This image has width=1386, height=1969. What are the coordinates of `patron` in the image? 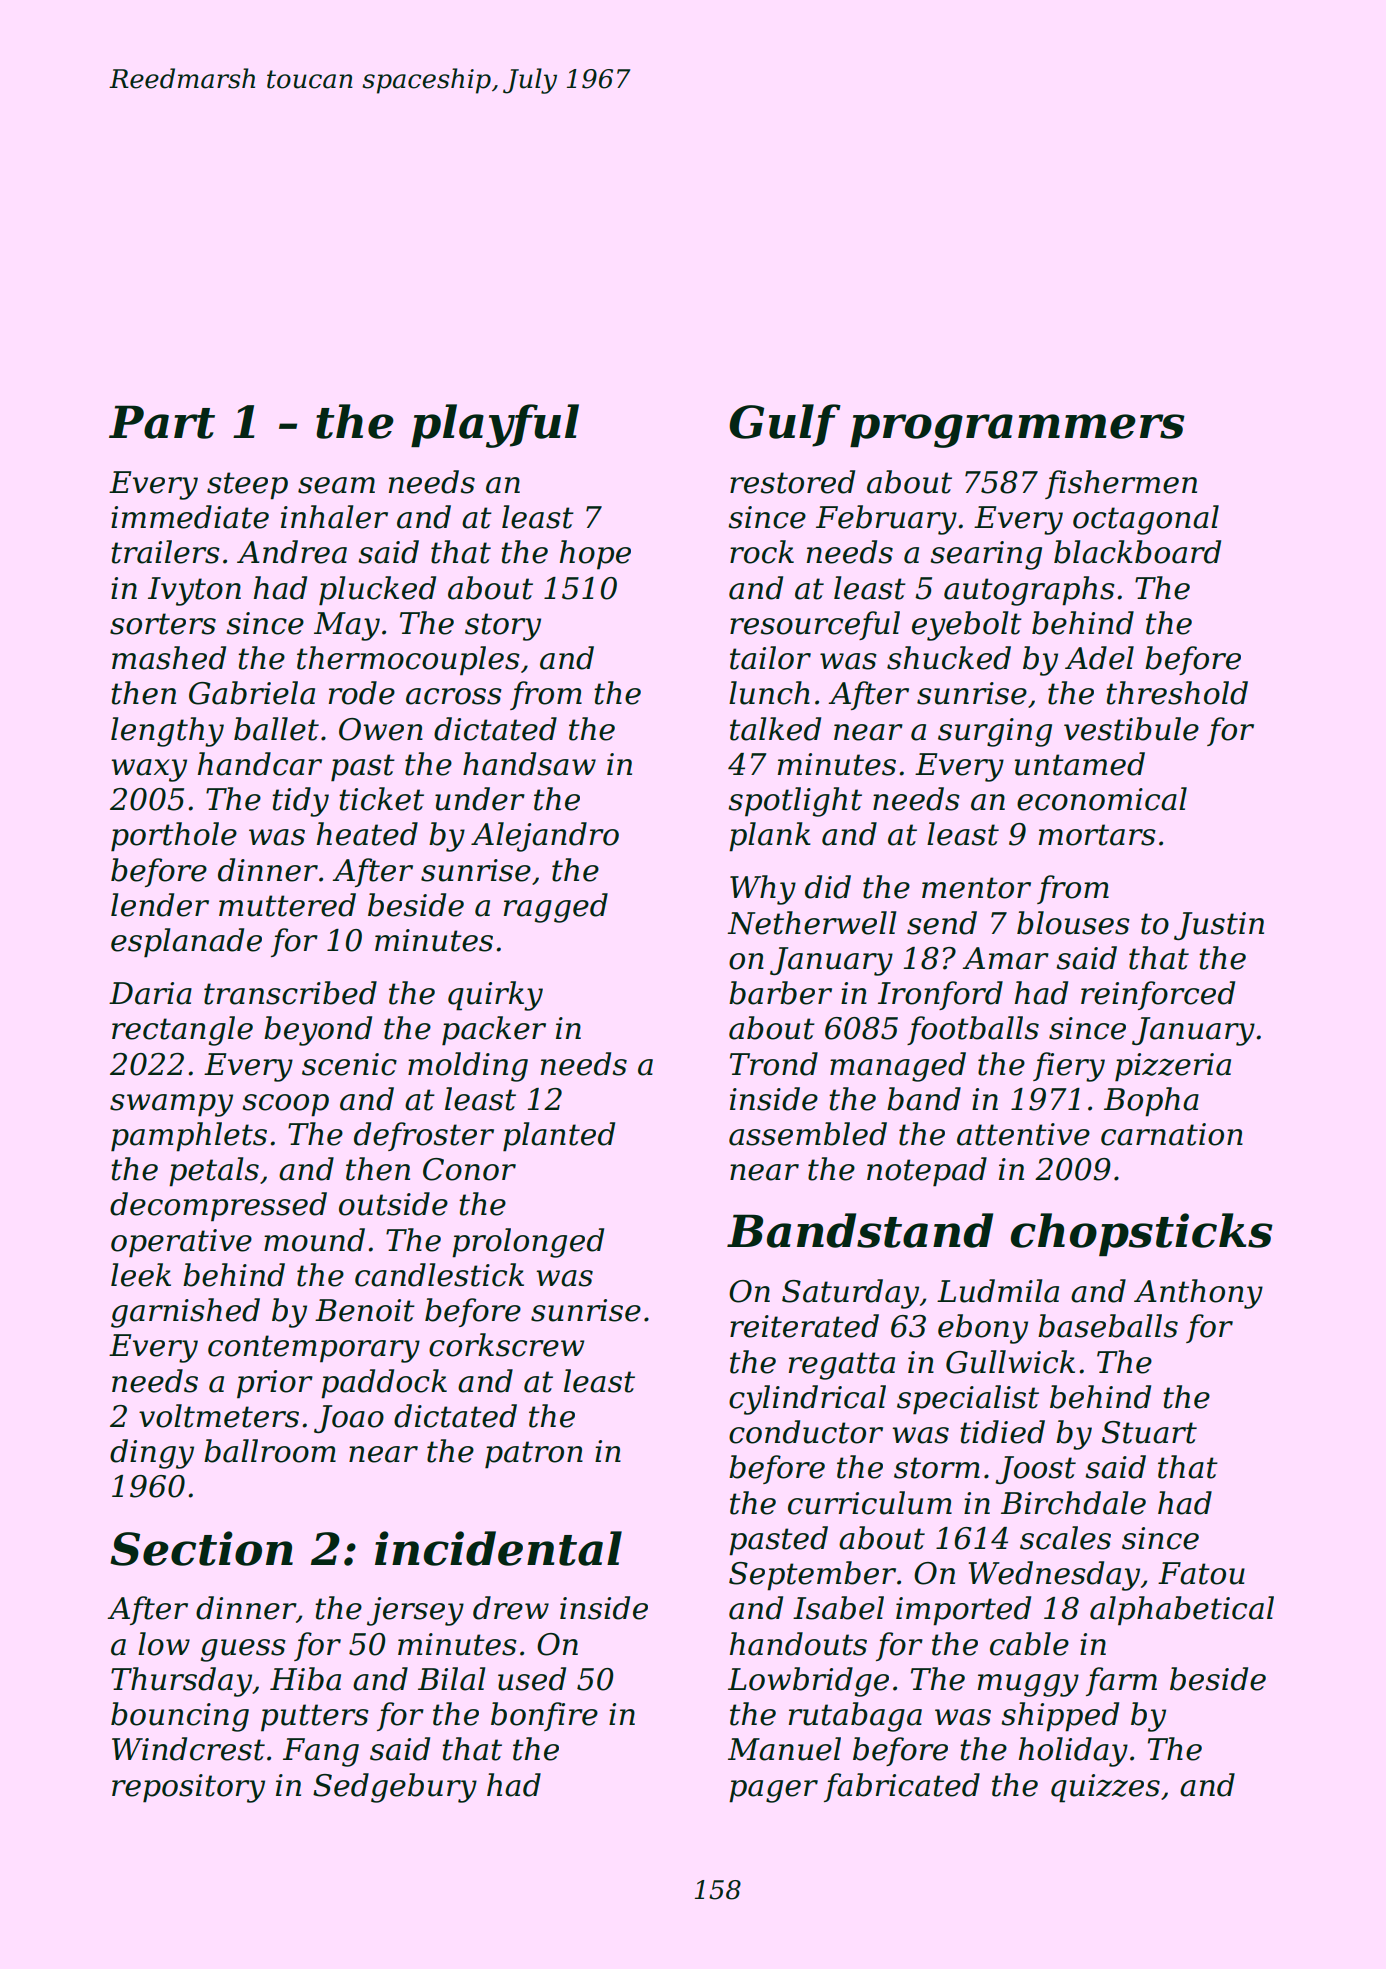 It's located at (534, 1455).
